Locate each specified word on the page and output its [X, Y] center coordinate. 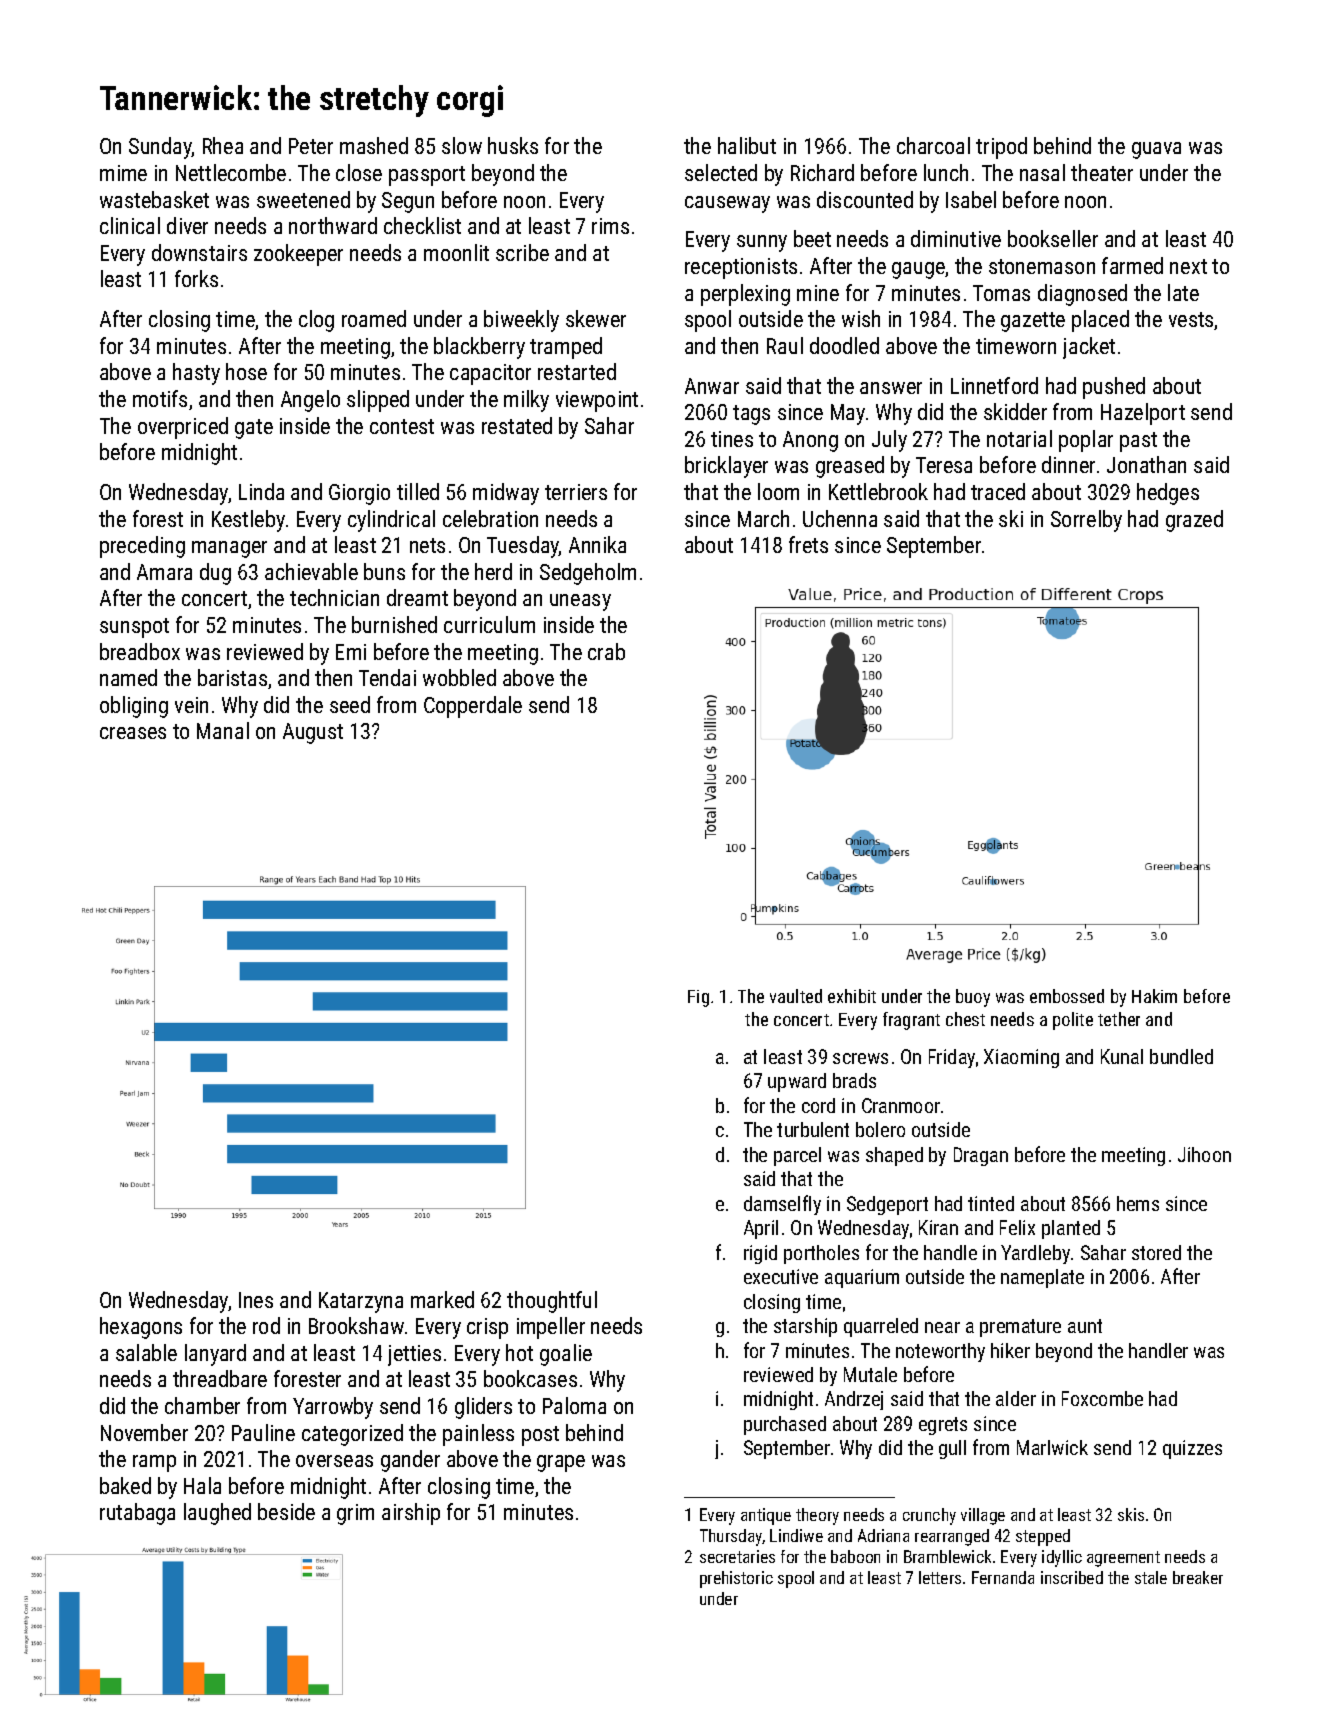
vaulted [796, 996]
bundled [1181, 1056]
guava [1156, 150]
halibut [747, 145]
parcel [797, 1156]
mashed [374, 145]
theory [817, 1516]
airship [411, 1514]
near [942, 1327]
